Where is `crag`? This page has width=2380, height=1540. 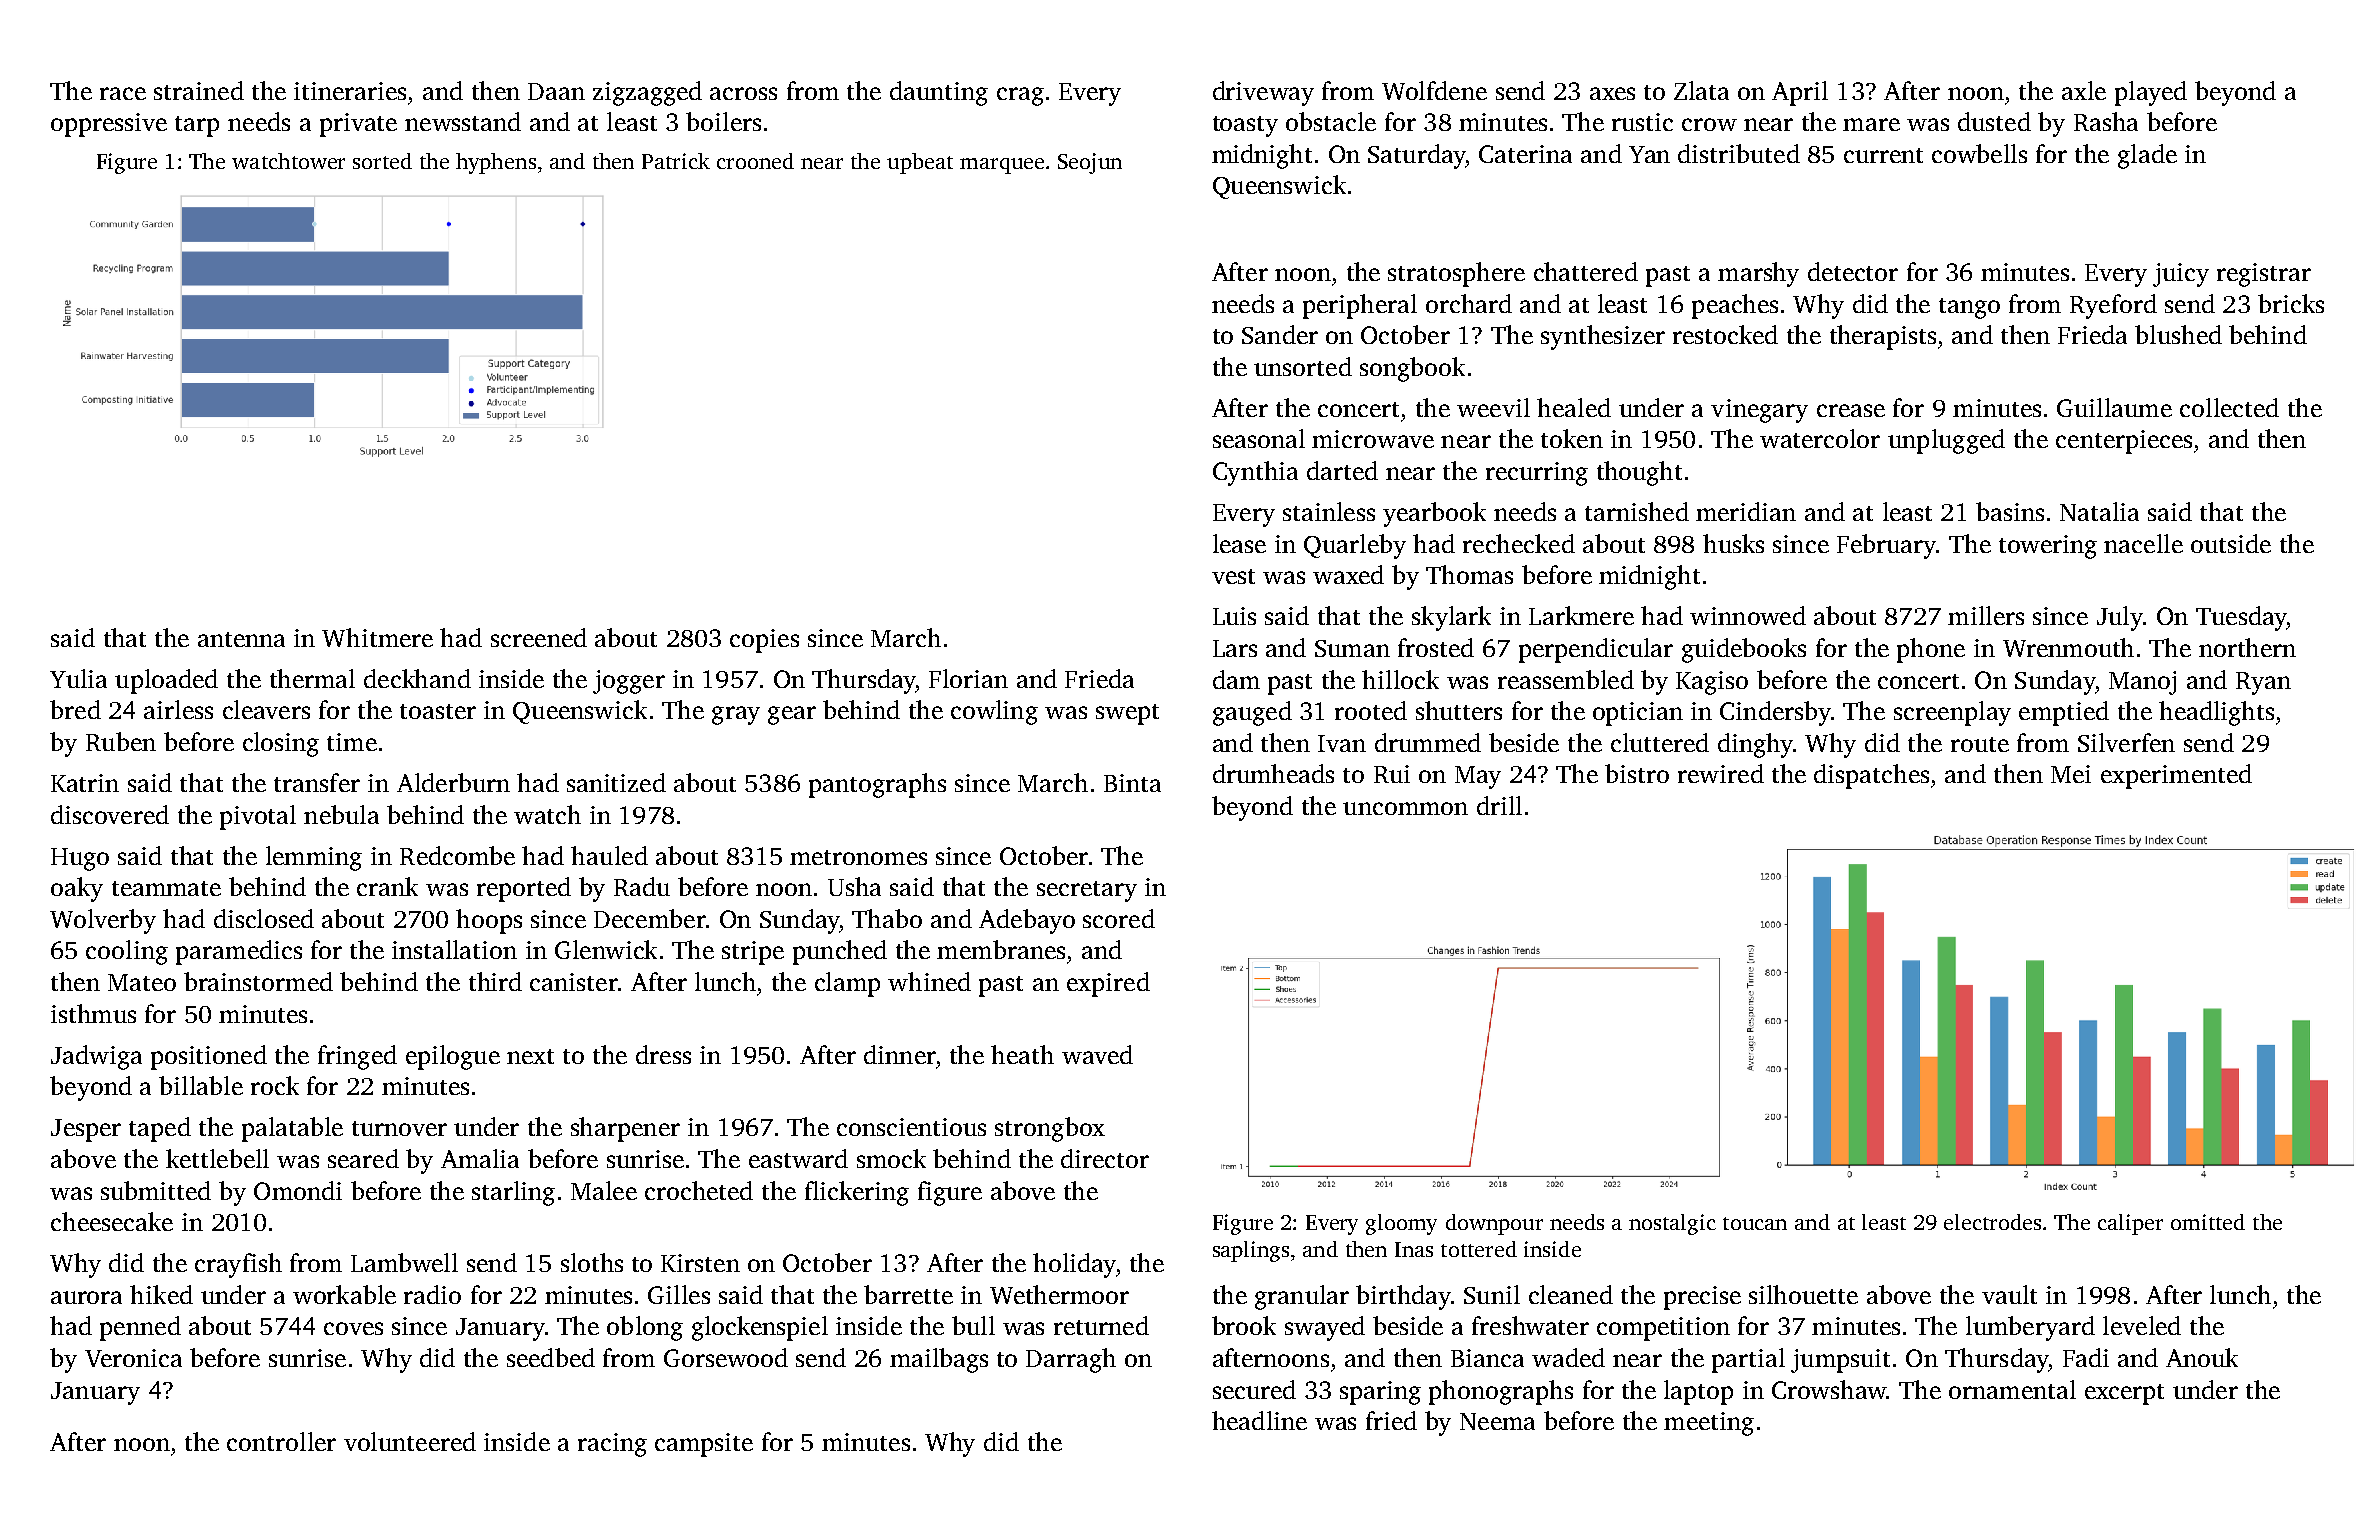
crag is located at coordinates (1020, 96).
